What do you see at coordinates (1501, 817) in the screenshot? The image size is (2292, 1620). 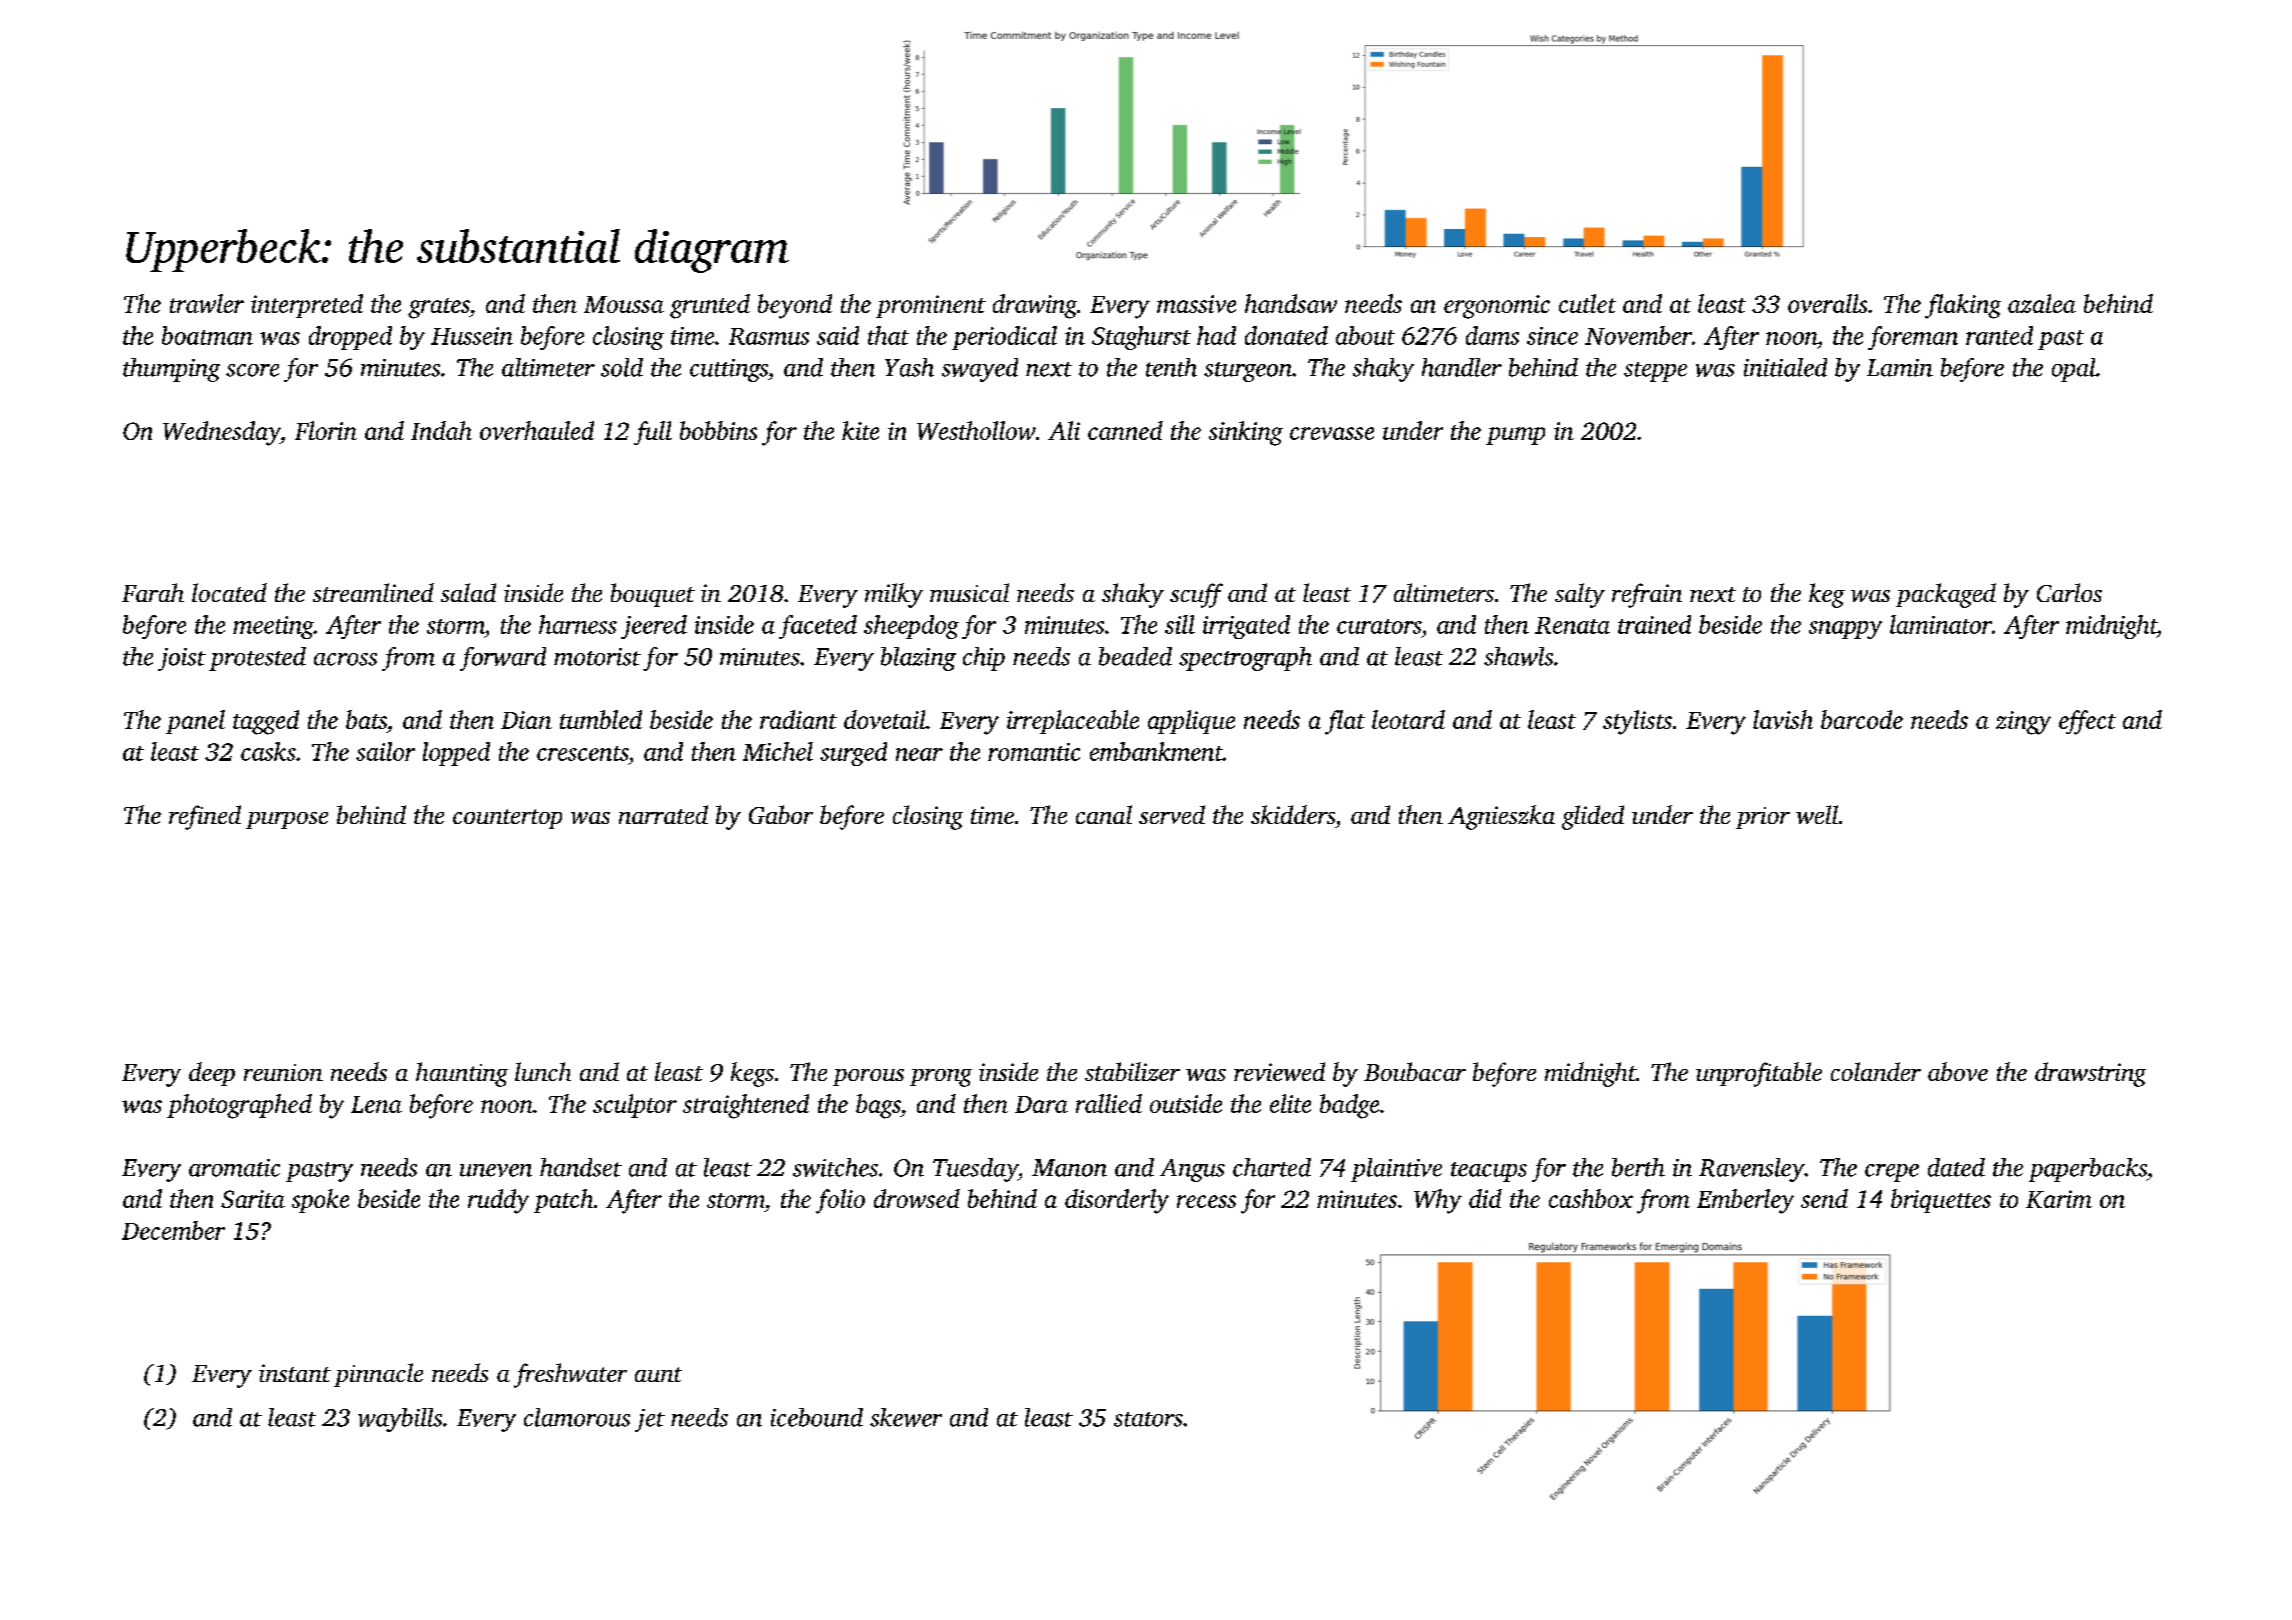 I see `Agnieszka` at bounding box center [1501, 817].
